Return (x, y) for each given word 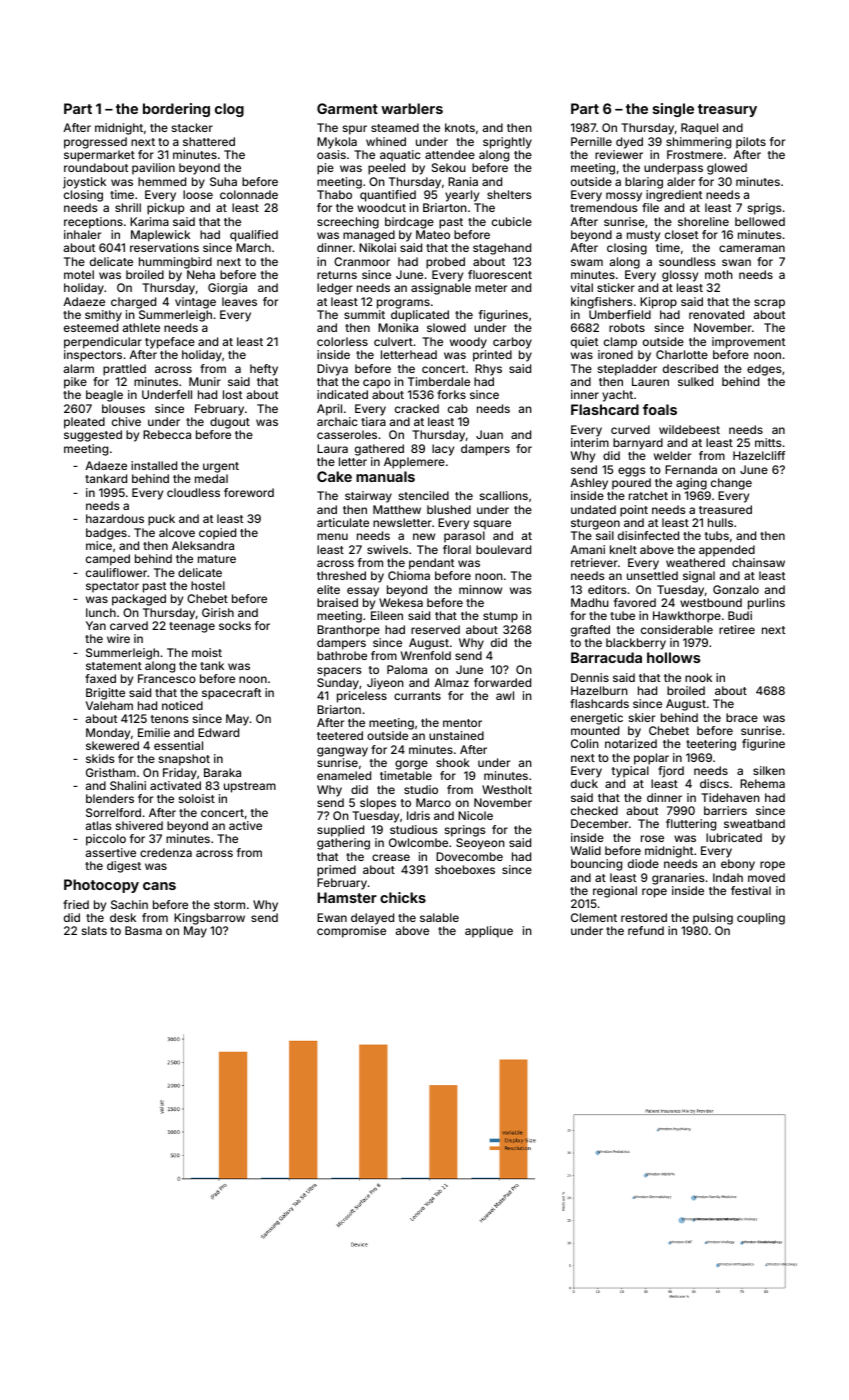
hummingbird (175, 263)
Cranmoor (362, 261)
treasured (725, 509)
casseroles (347, 434)
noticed (182, 705)
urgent (221, 467)
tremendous (603, 207)
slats (94, 930)
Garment (347, 108)
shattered (209, 141)
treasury (727, 110)
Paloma (407, 669)
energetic (597, 719)
